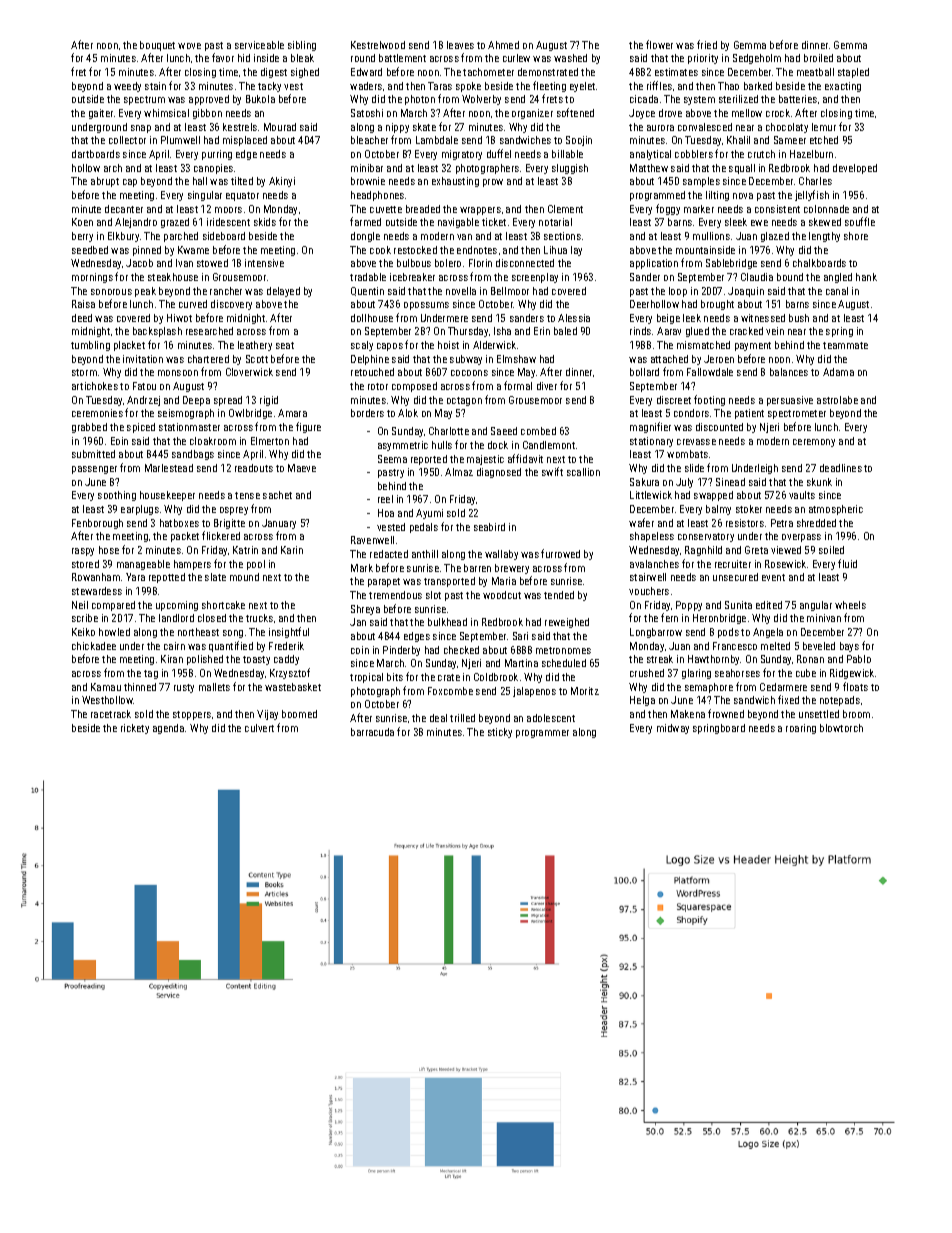 The image size is (952, 1233). What do you see at coordinates (143, 565) in the document?
I see `manageable` at bounding box center [143, 565].
